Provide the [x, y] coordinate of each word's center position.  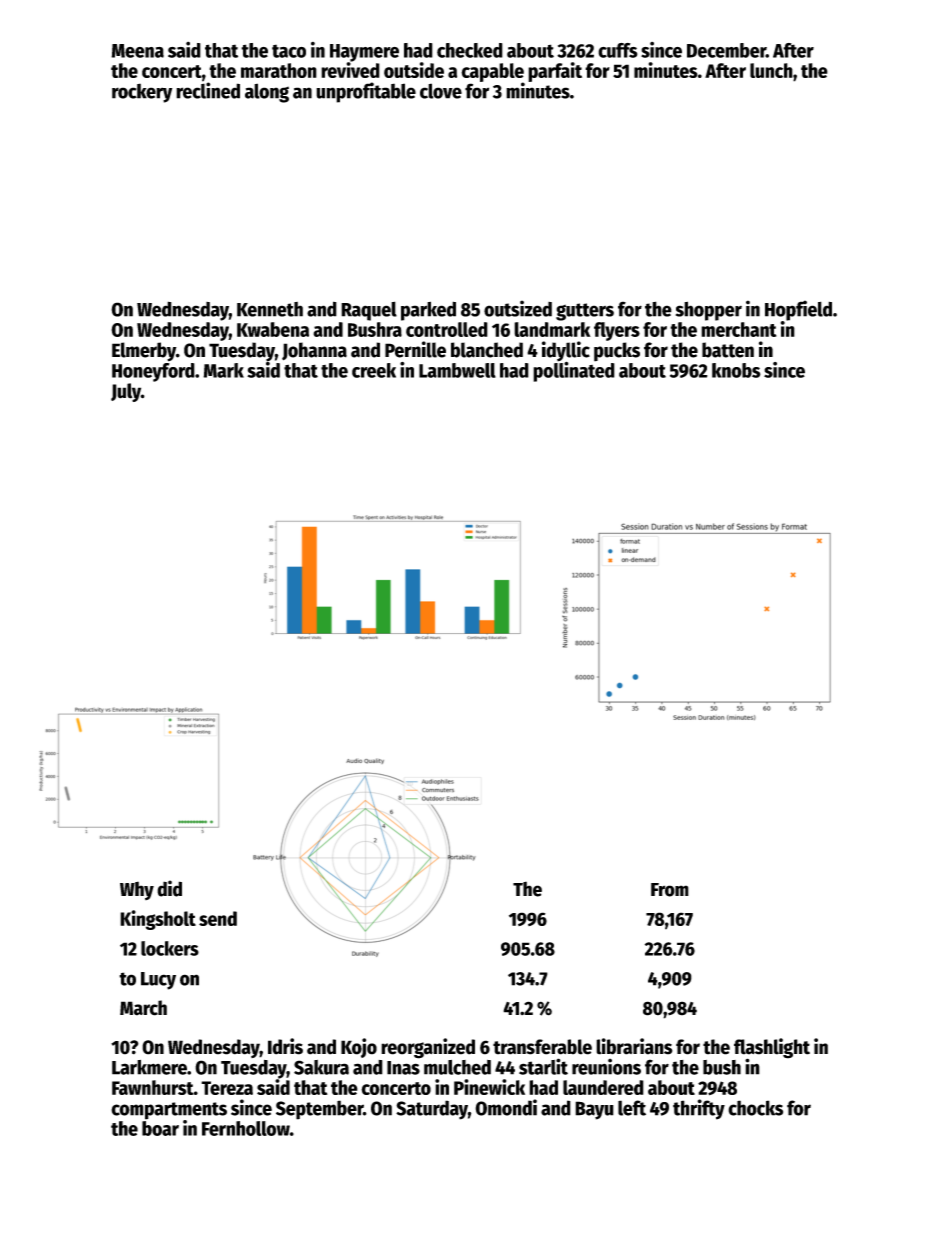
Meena [137, 51]
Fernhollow [246, 1128]
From [670, 890]
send [218, 918]
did [169, 888]
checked [470, 50]
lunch [771, 70]
